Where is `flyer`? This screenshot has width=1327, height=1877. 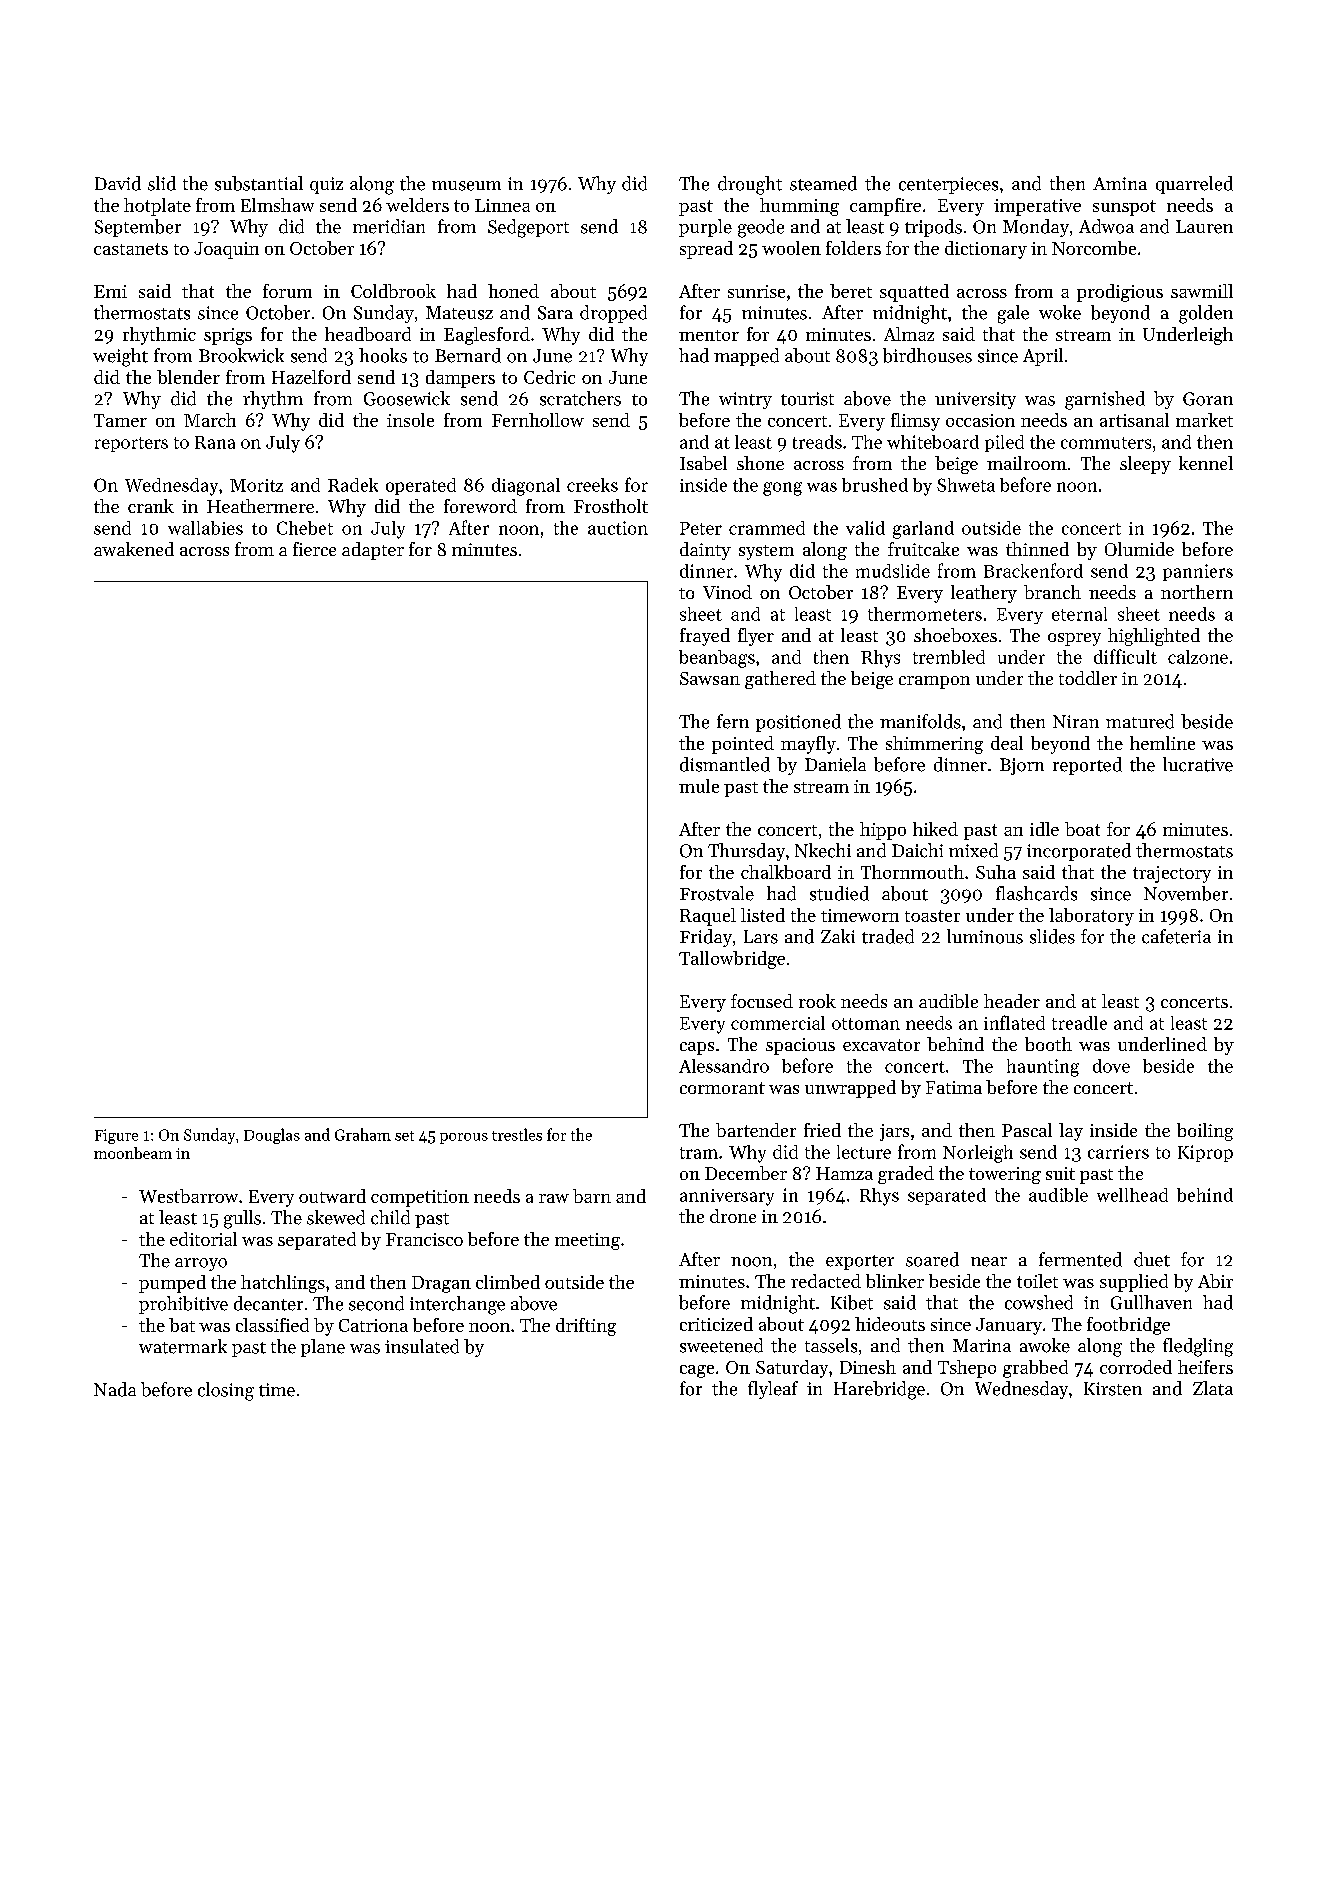 flyer is located at coordinates (756, 637).
